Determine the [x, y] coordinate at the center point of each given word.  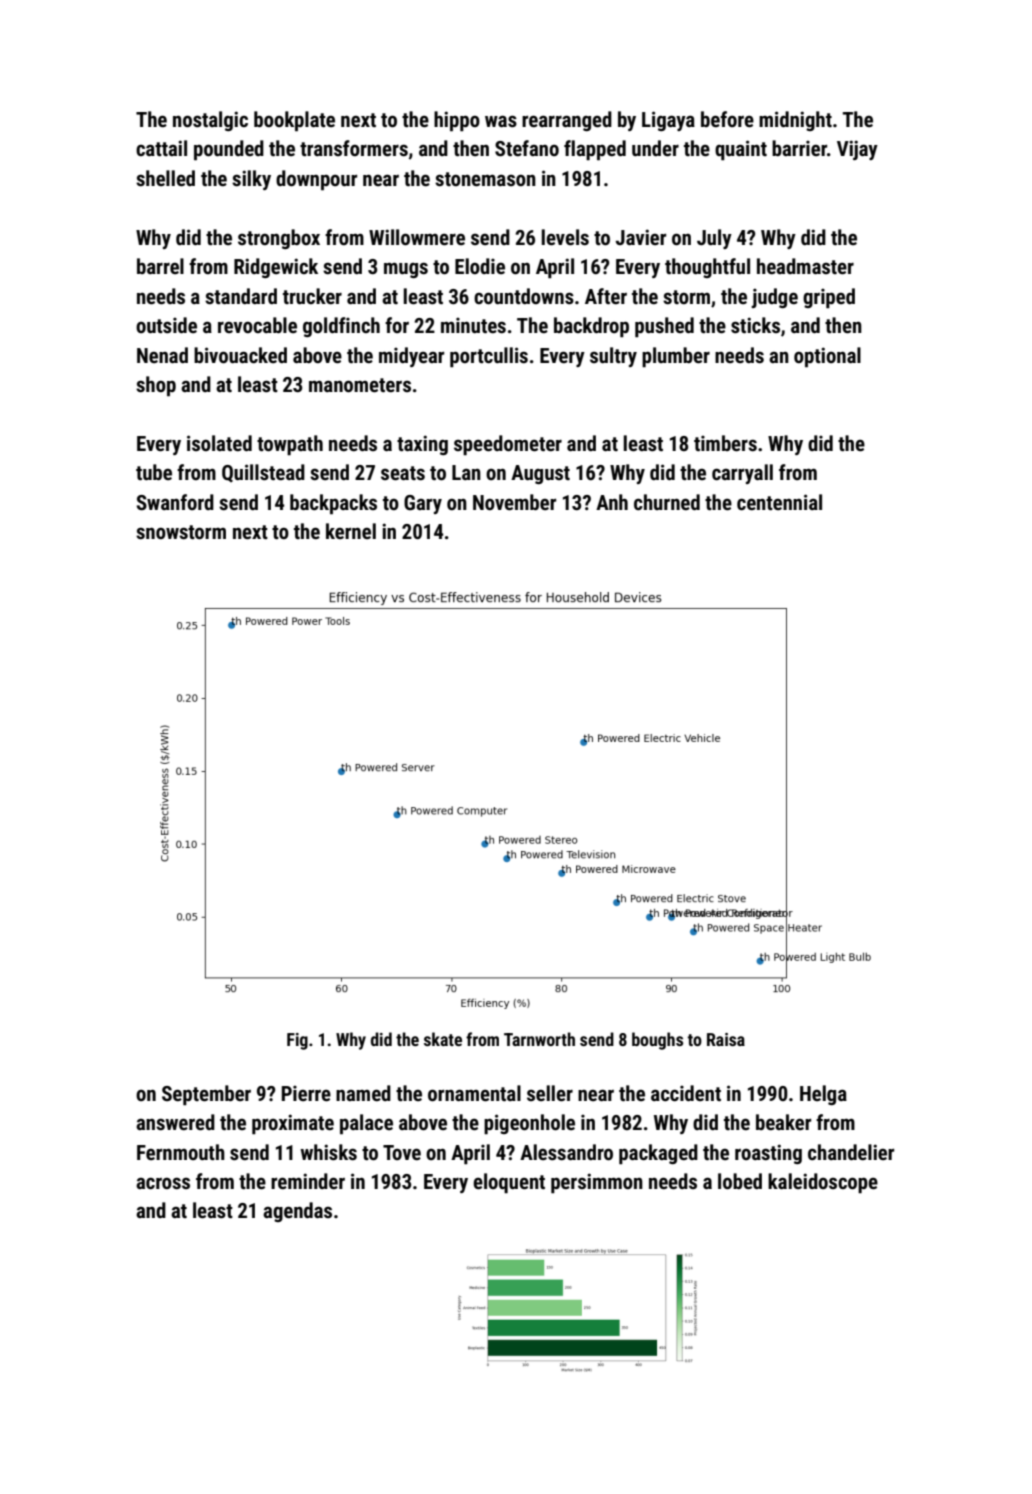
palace [366, 1124]
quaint [741, 150]
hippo [457, 121]
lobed [740, 1181]
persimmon [597, 1183]
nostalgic [210, 121]
